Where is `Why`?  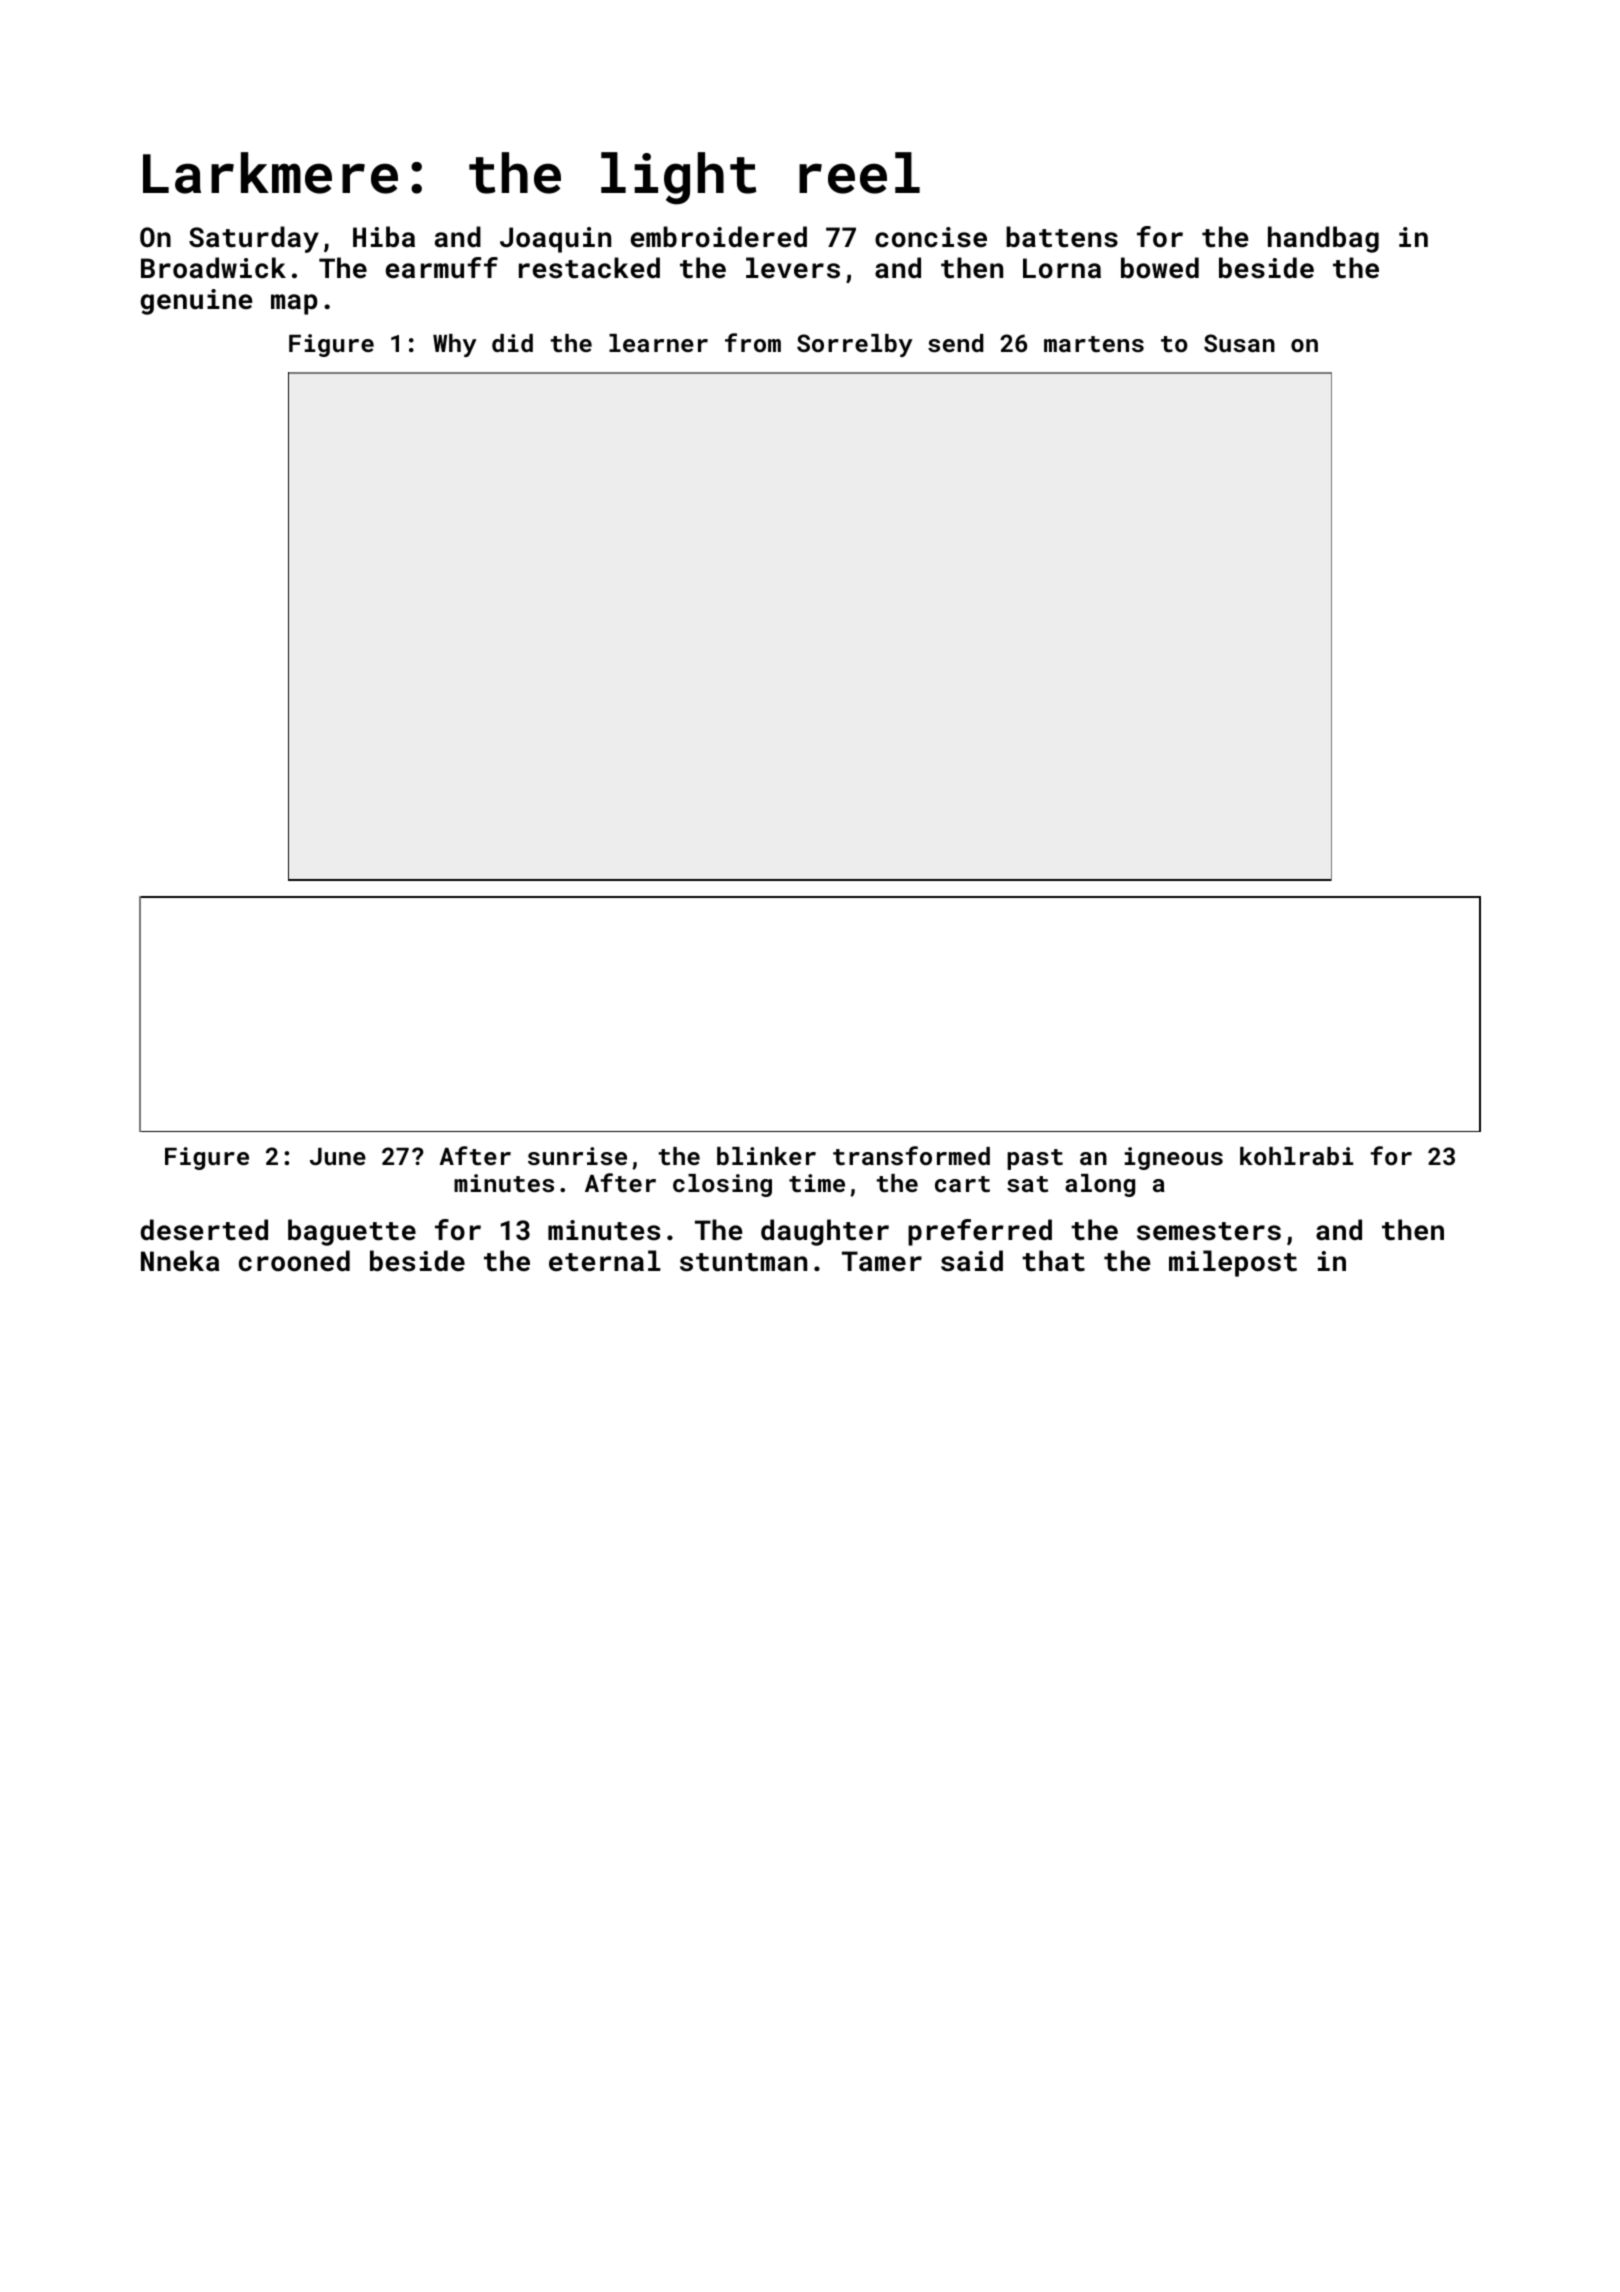
Why is located at coordinates (455, 345).
